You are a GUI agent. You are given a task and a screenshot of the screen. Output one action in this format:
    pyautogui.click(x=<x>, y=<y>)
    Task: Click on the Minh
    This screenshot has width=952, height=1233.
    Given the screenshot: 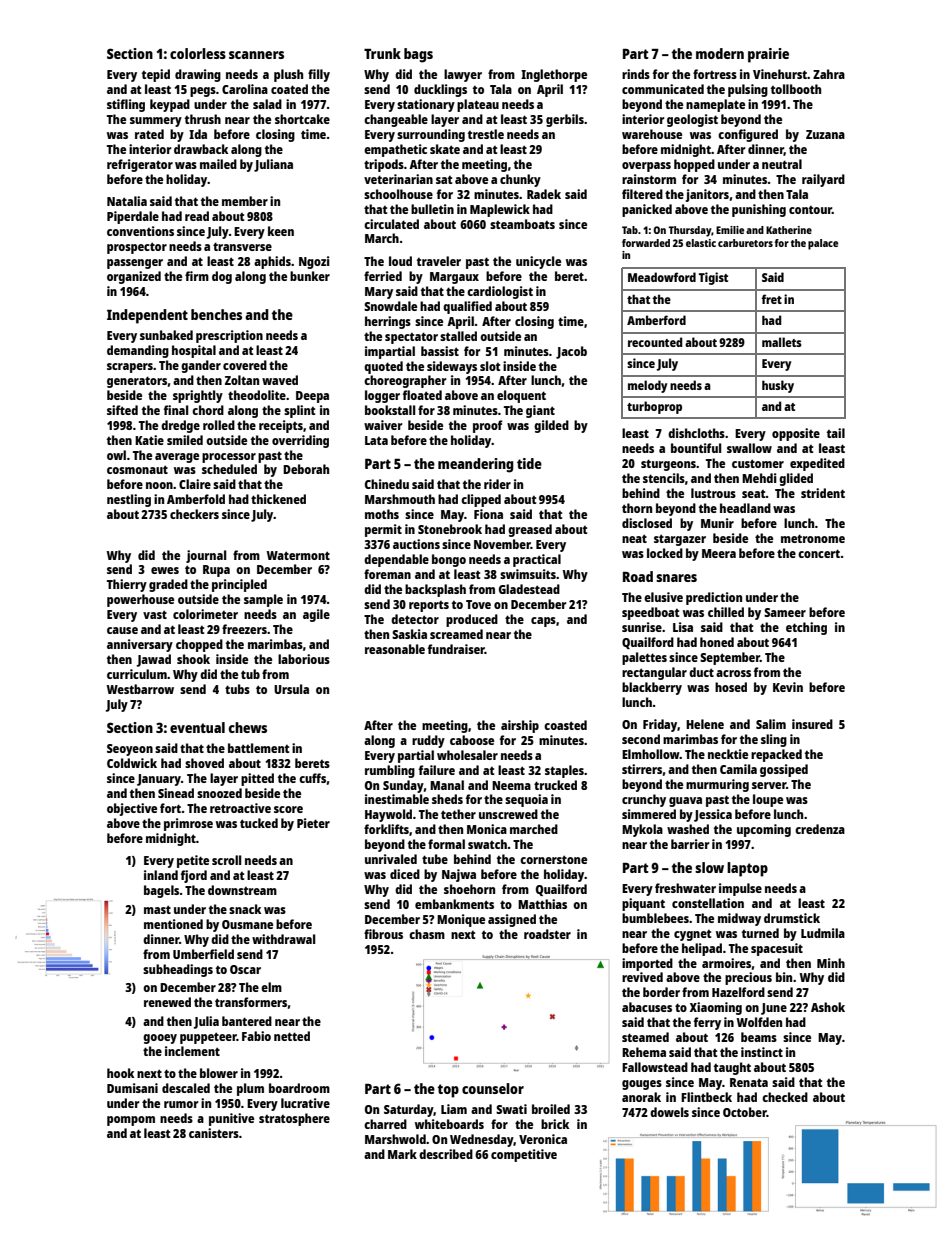 What is the action you would take?
    pyautogui.click(x=831, y=963)
